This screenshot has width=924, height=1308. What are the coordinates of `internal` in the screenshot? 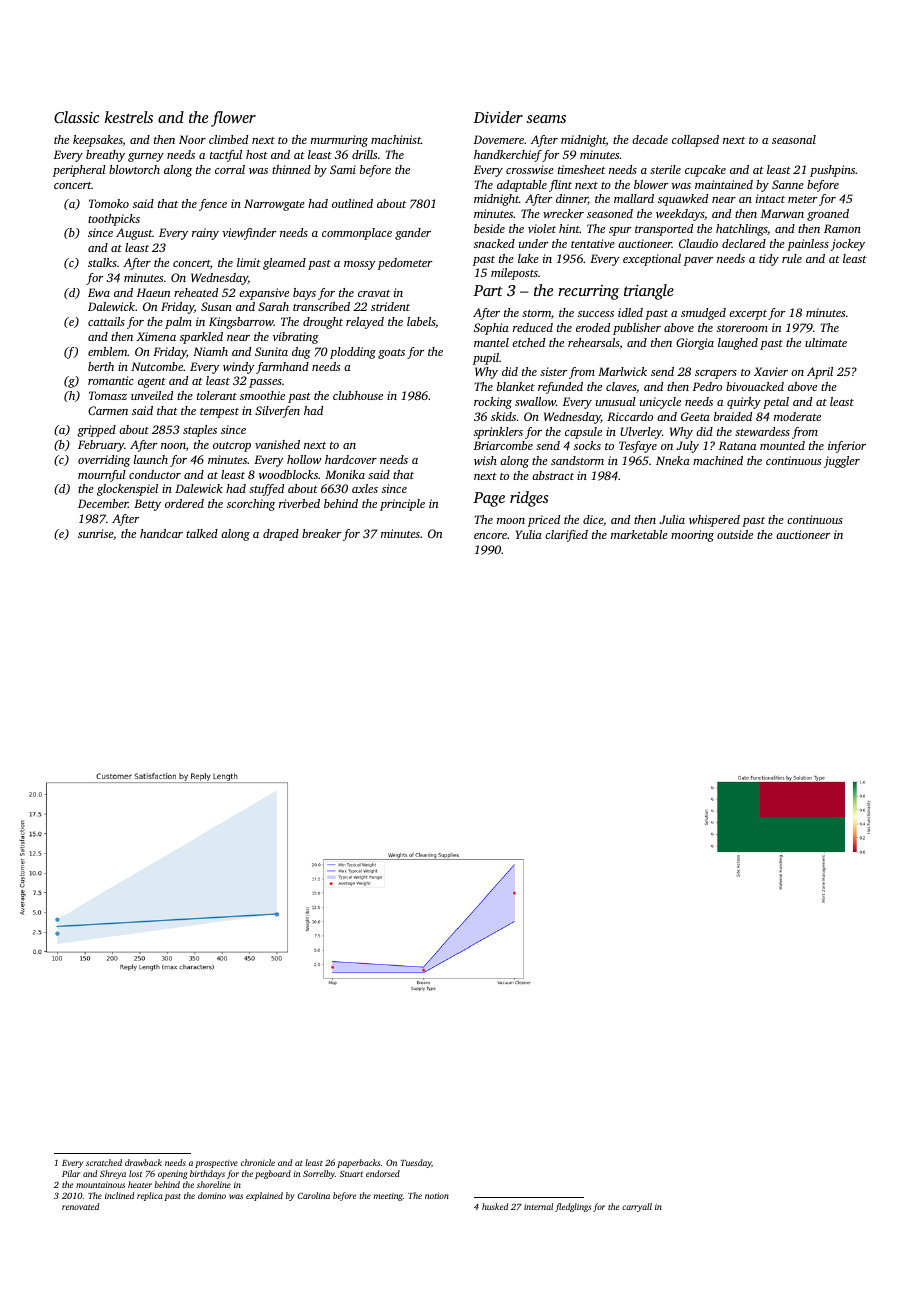 It's located at (538, 1206).
